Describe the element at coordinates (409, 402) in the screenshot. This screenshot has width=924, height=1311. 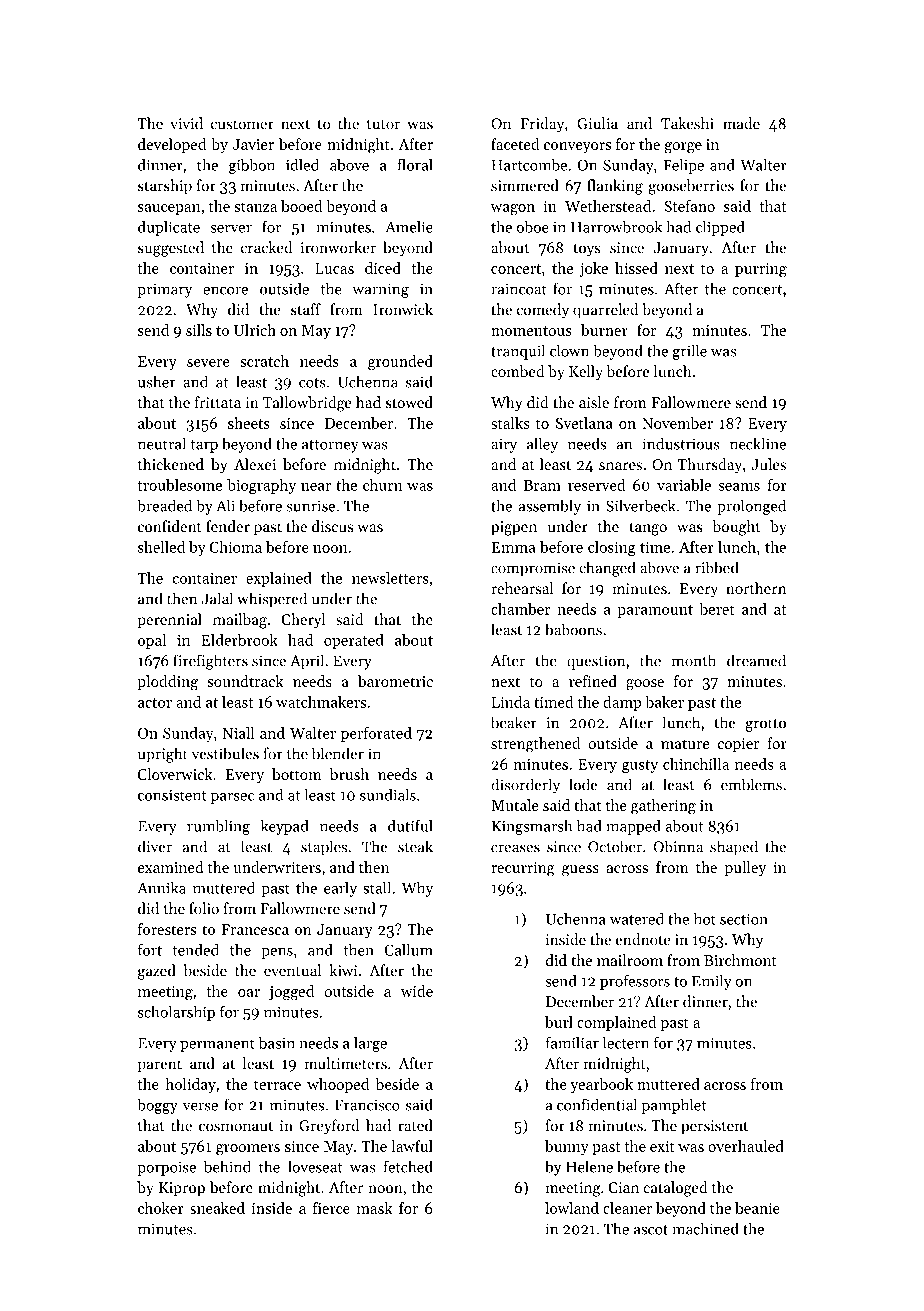
I see `stowed` at that location.
